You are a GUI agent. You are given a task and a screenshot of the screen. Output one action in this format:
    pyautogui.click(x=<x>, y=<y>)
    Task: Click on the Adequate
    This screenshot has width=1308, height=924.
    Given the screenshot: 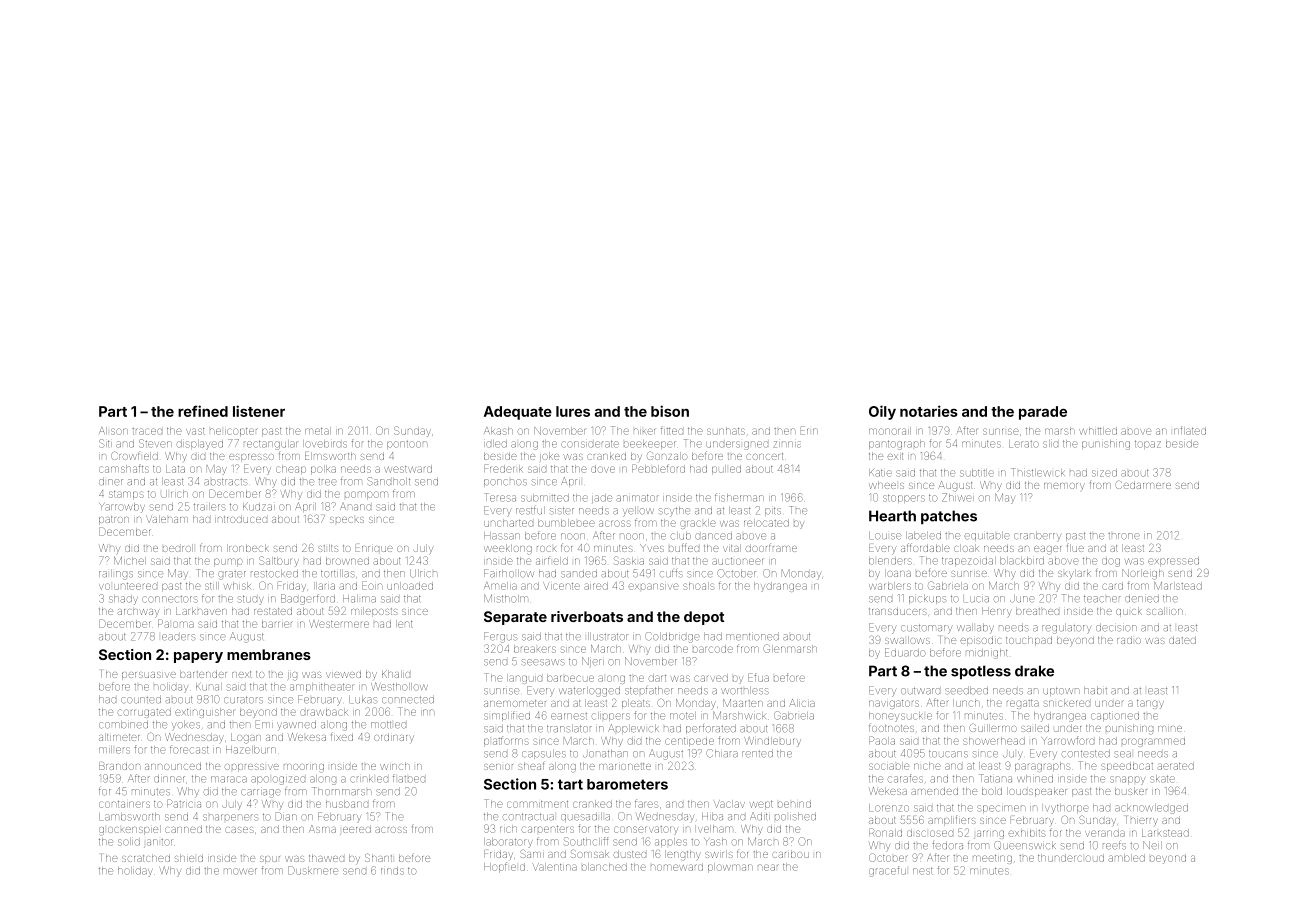 What is the action you would take?
    pyautogui.click(x=518, y=413)
